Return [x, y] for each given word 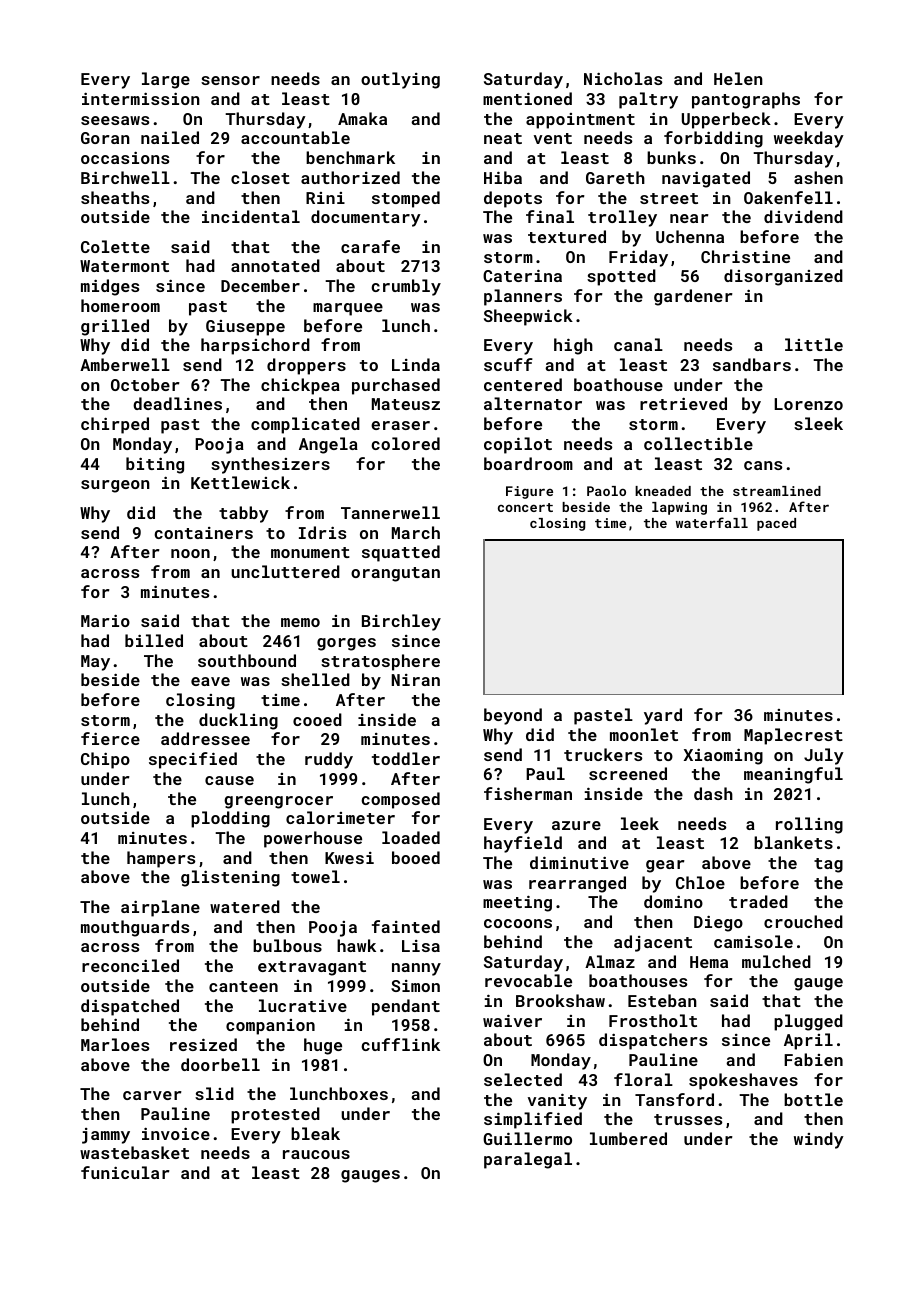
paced [776, 524]
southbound [247, 660]
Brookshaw [560, 1000]
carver [152, 1095]
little [814, 344]
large [166, 80]
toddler [406, 758]
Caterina [522, 275]
